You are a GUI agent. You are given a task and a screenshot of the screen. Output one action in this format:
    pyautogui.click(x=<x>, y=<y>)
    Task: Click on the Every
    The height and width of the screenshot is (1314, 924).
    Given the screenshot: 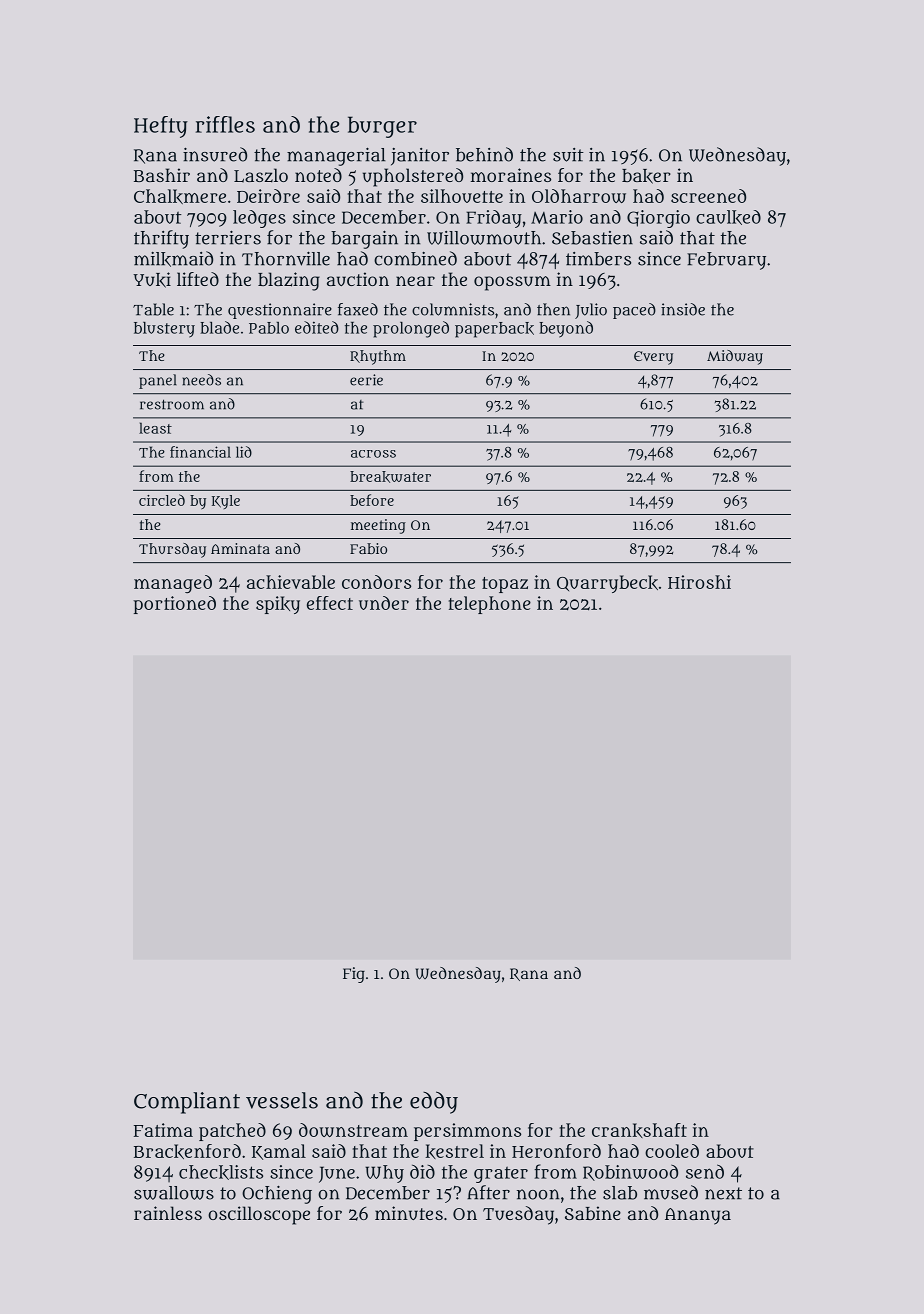 What is the action you would take?
    pyautogui.click(x=653, y=358)
